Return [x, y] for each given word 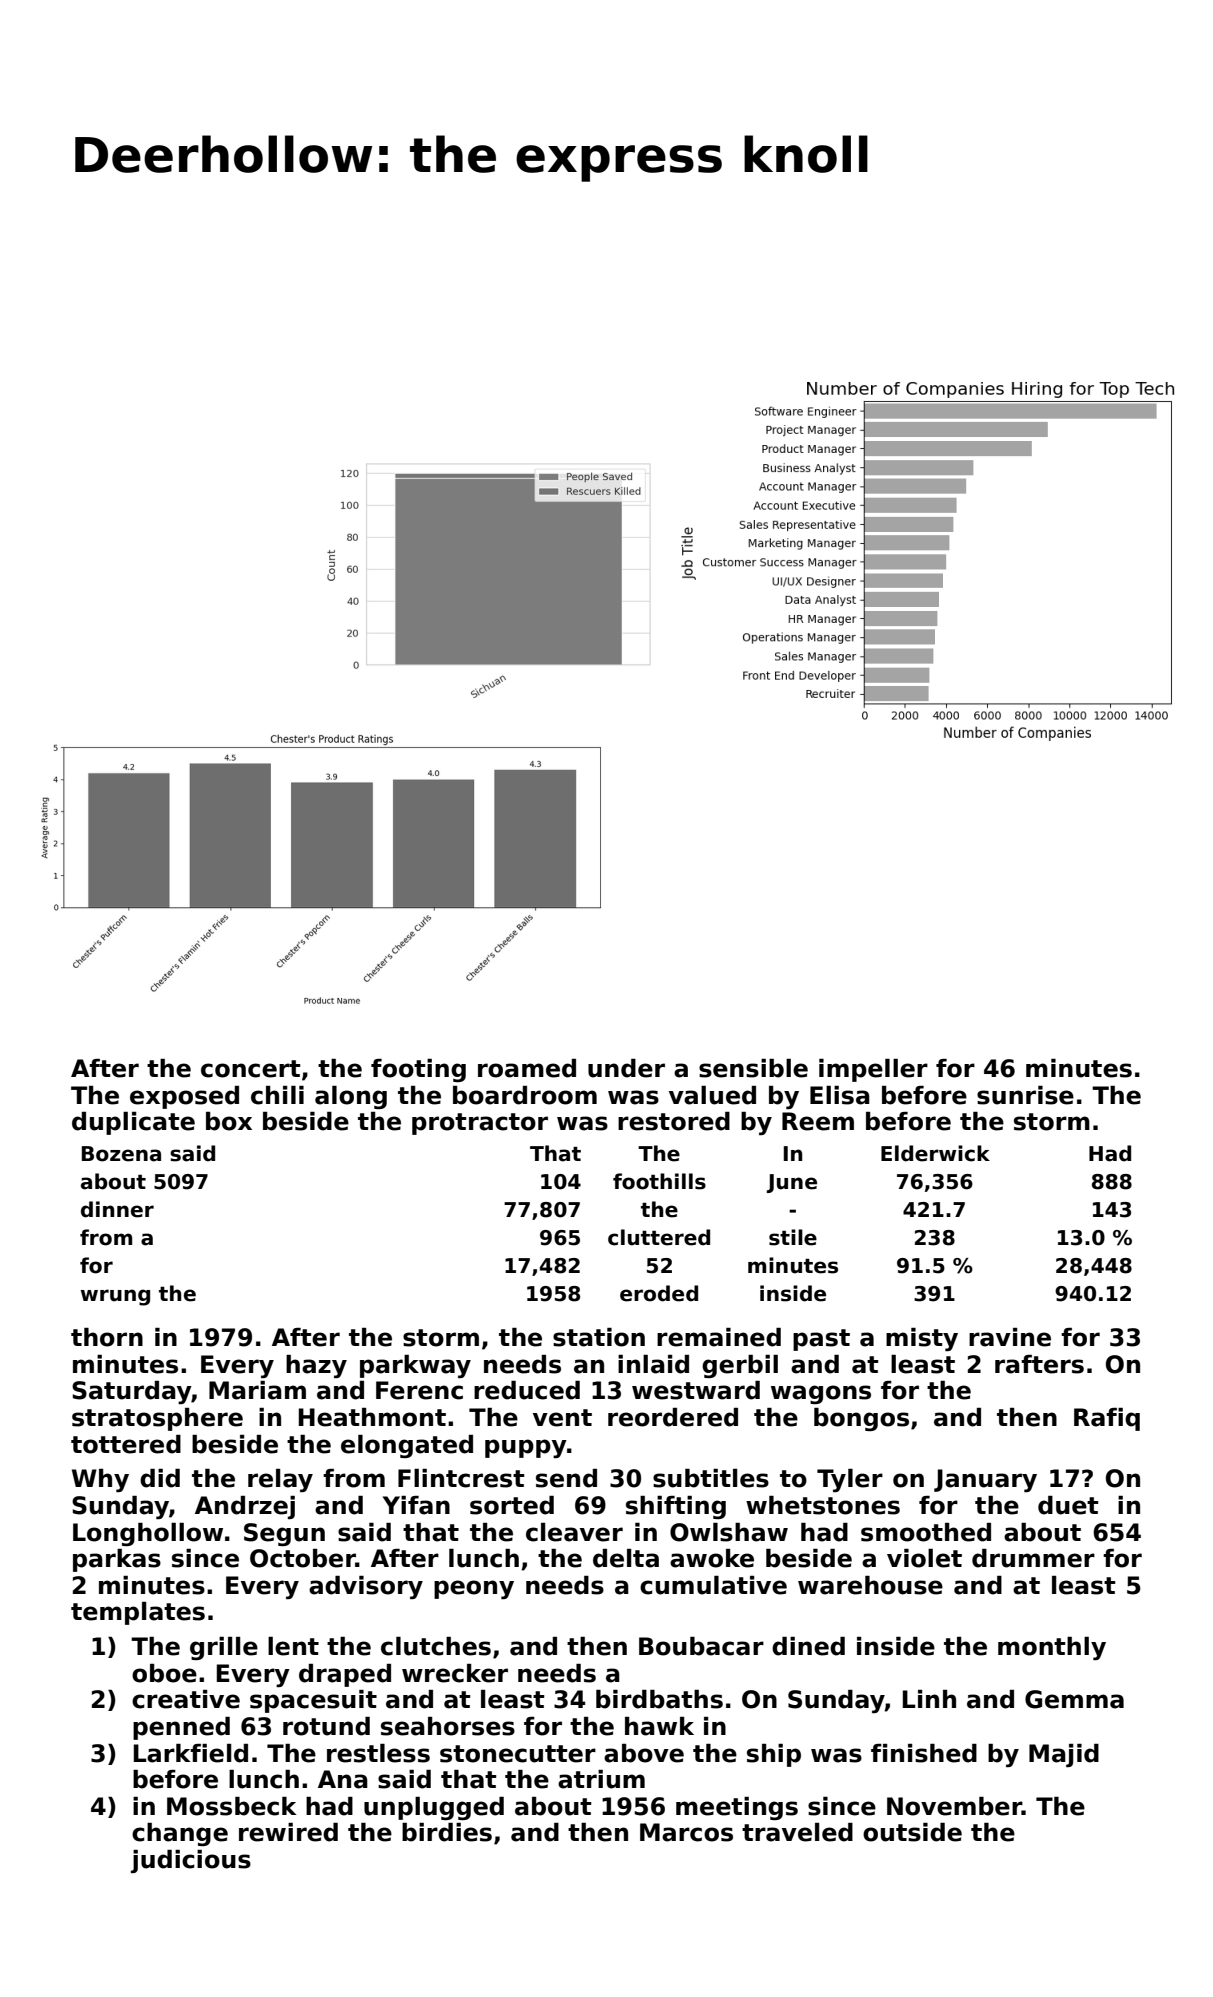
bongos [861, 1419]
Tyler [850, 1480]
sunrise [1025, 1095]
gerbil [740, 1366]
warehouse [870, 1585]
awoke [712, 1558]
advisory [366, 1587]
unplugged [434, 1808]
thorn [107, 1337]
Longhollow [148, 1534]
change [180, 1834]
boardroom [525, 1095]
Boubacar [701, 1646]
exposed [184, 1097]
